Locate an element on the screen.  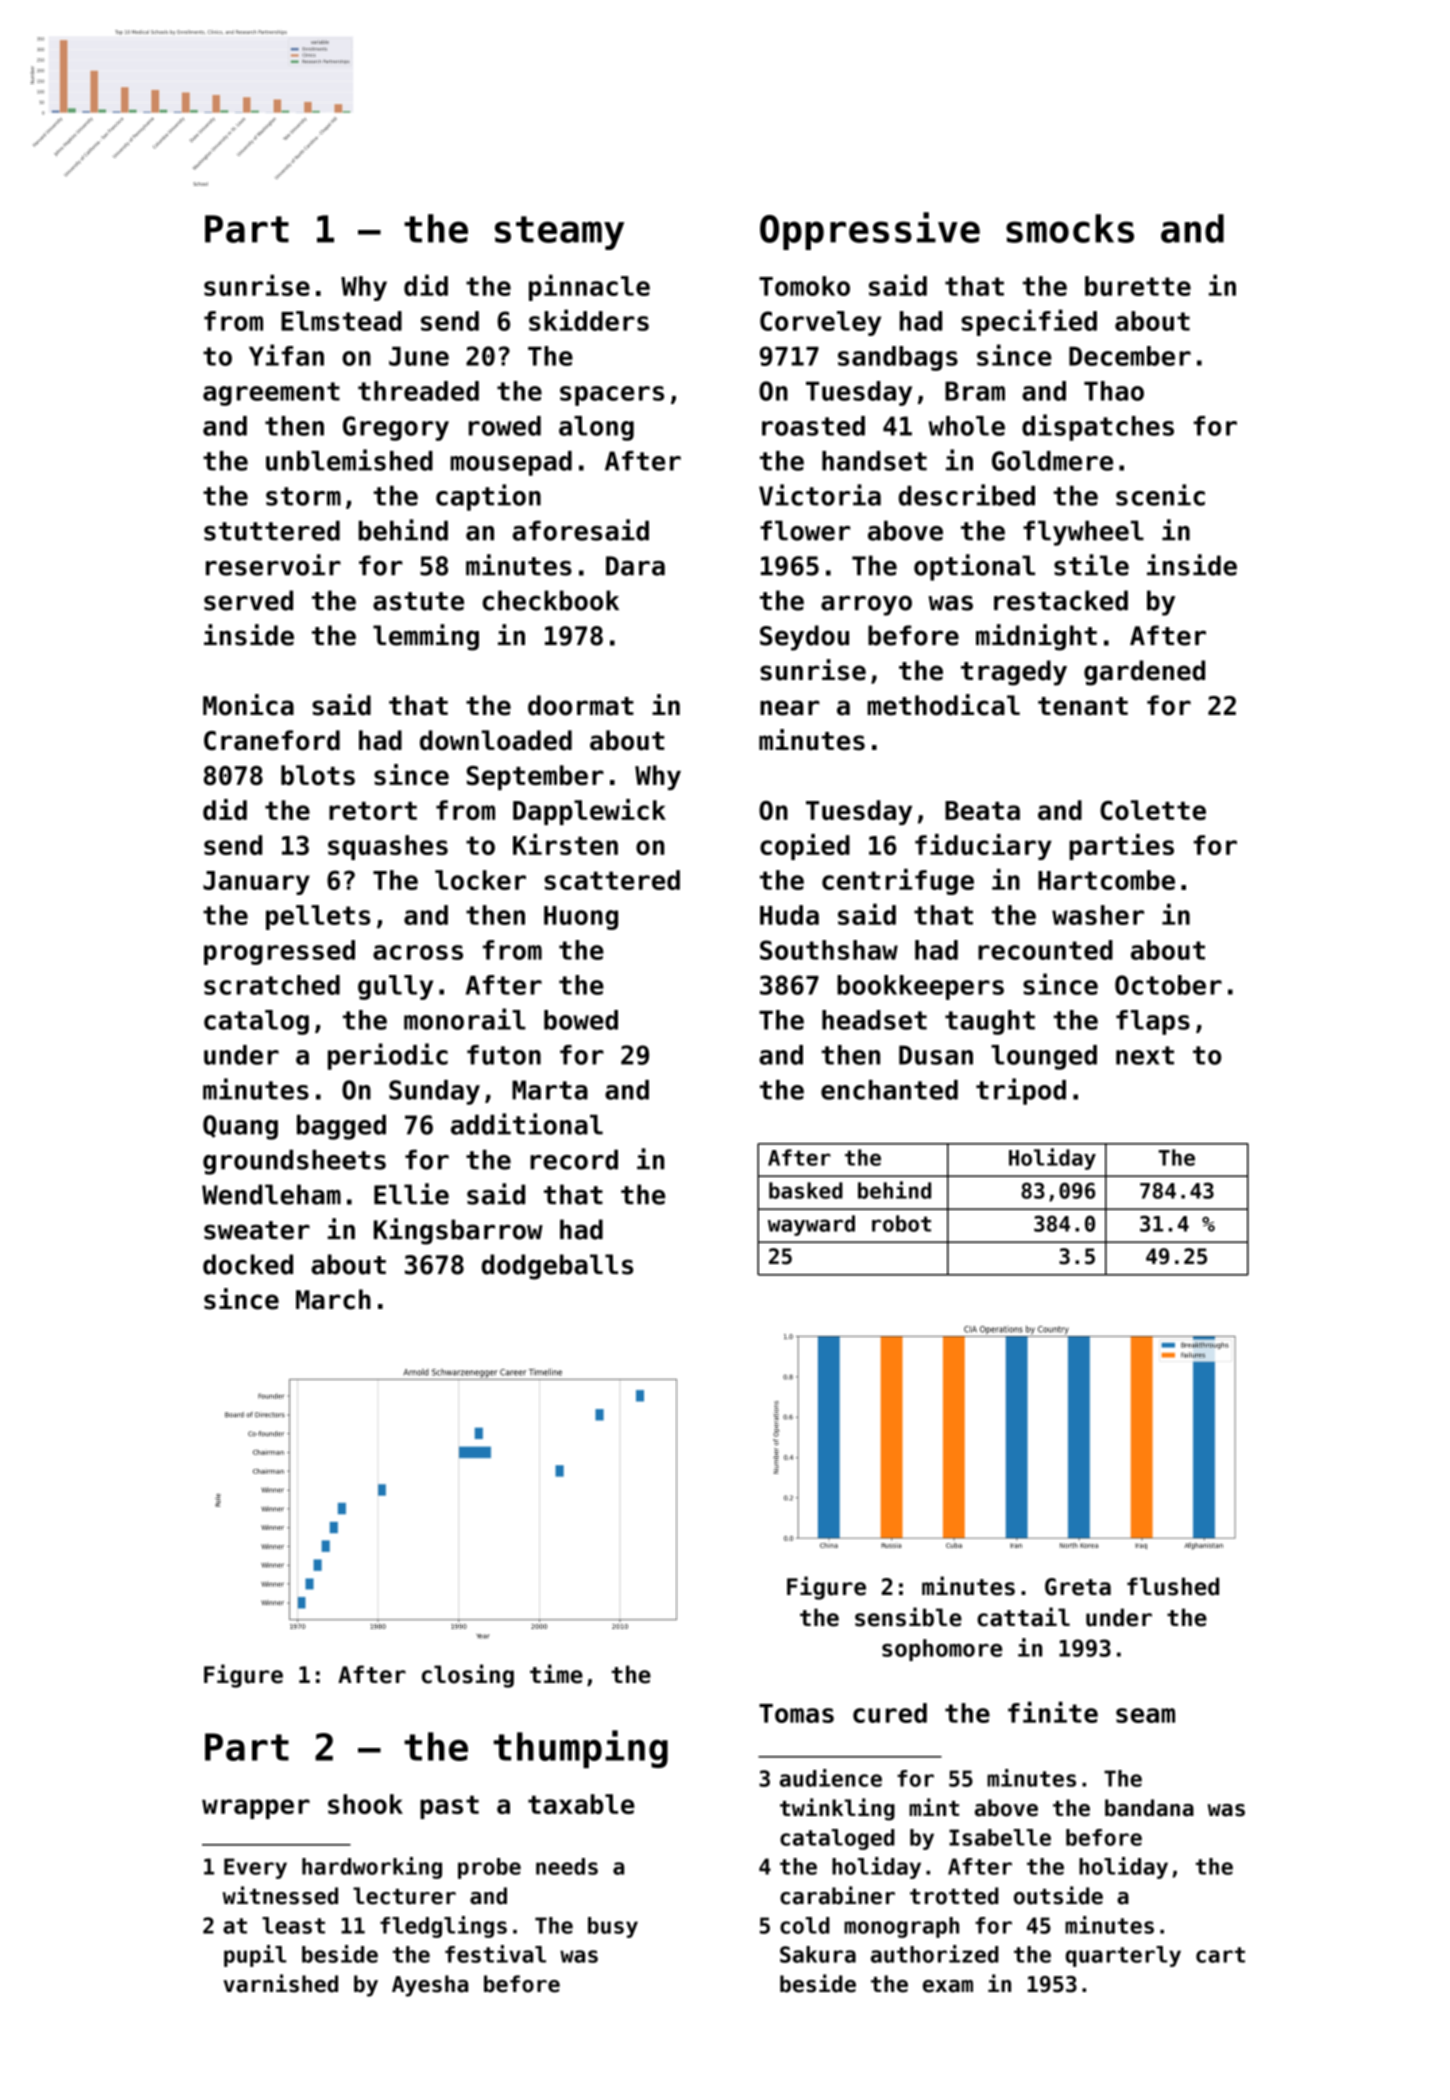
sweater is located at coordinates (257, 1230).
